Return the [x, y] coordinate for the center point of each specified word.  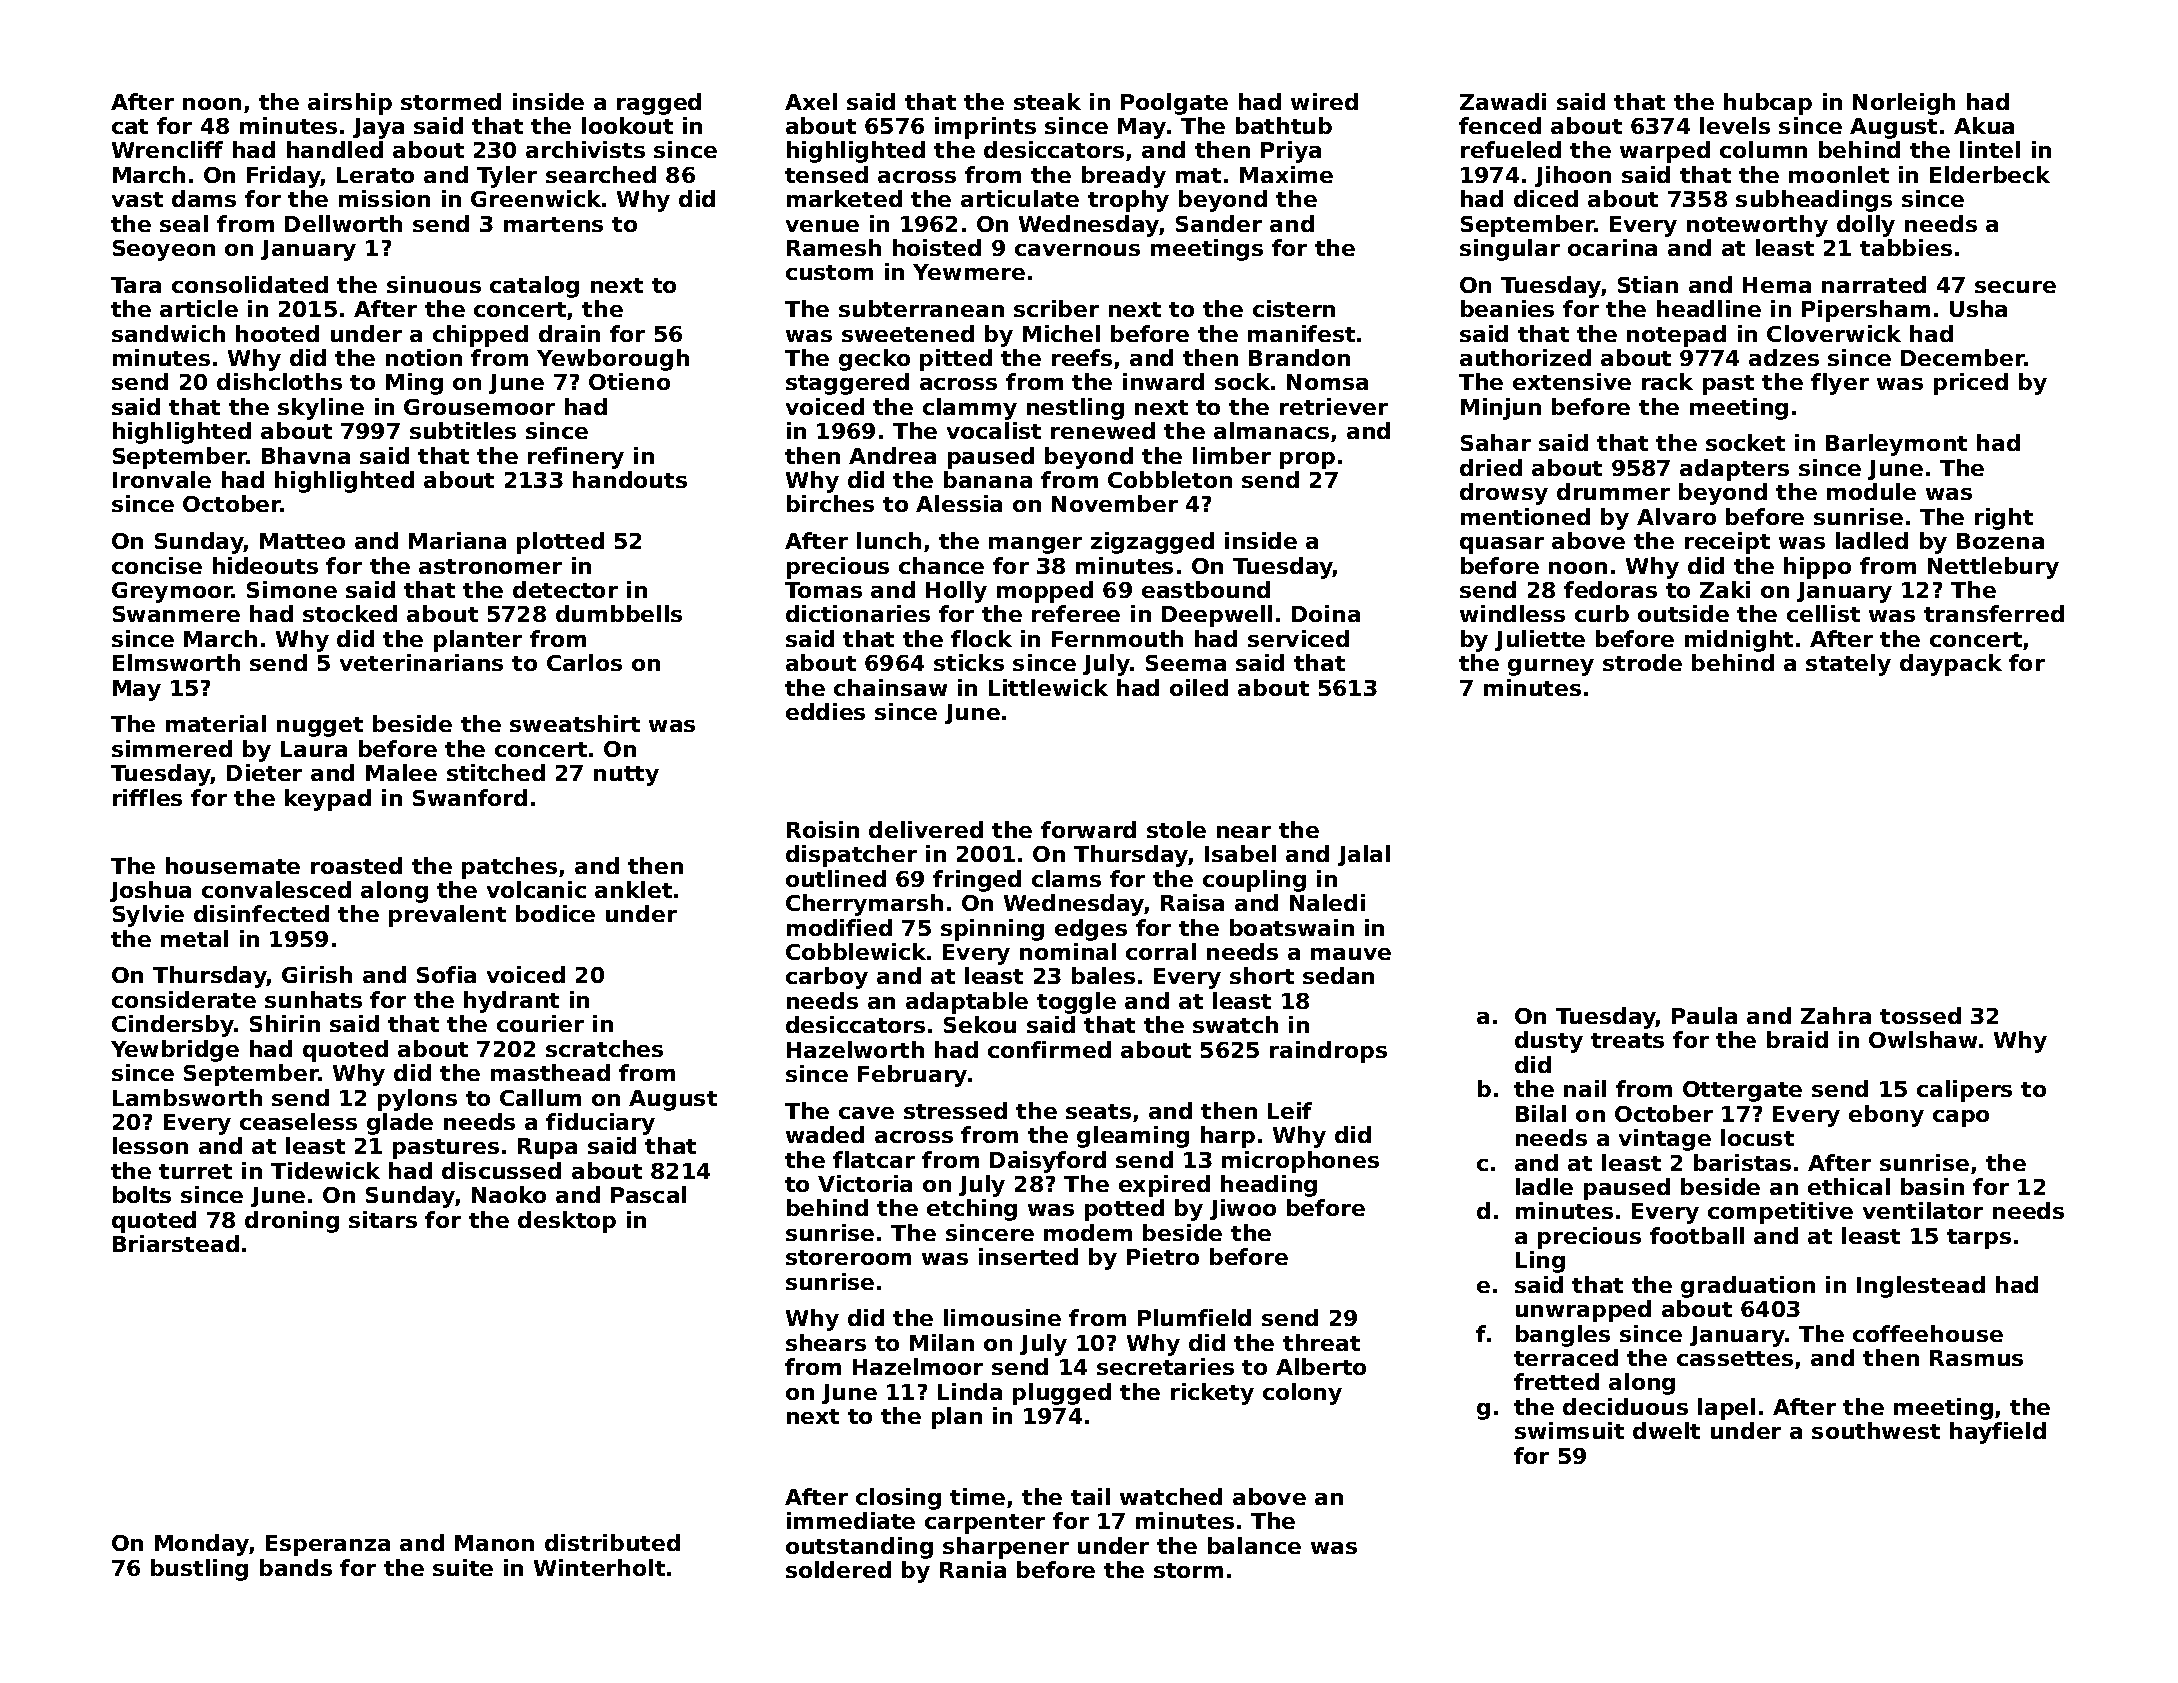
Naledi [1327, 902]
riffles [147, 797]
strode [1642, 662]
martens [553, 224]
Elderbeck [1990, 174]
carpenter [985, 1524]
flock [981, 638]
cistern [1294, 308]
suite [463, 1567]
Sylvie [148, 916]
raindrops [1328, 1052]
